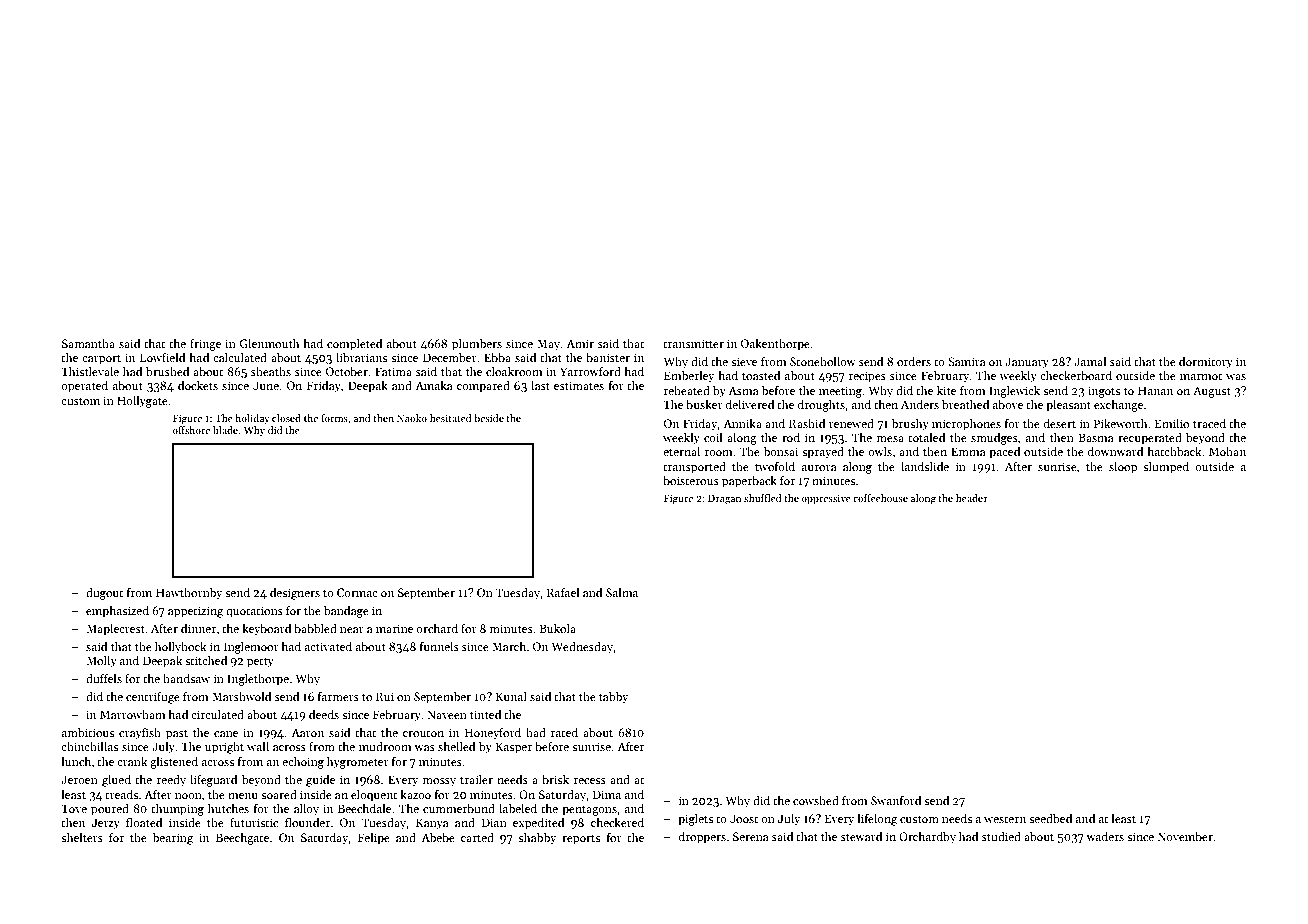 Image resolution: width=1308 pixels, height=924 pixels. I want to click on hollyhock, so click(181, 648).
